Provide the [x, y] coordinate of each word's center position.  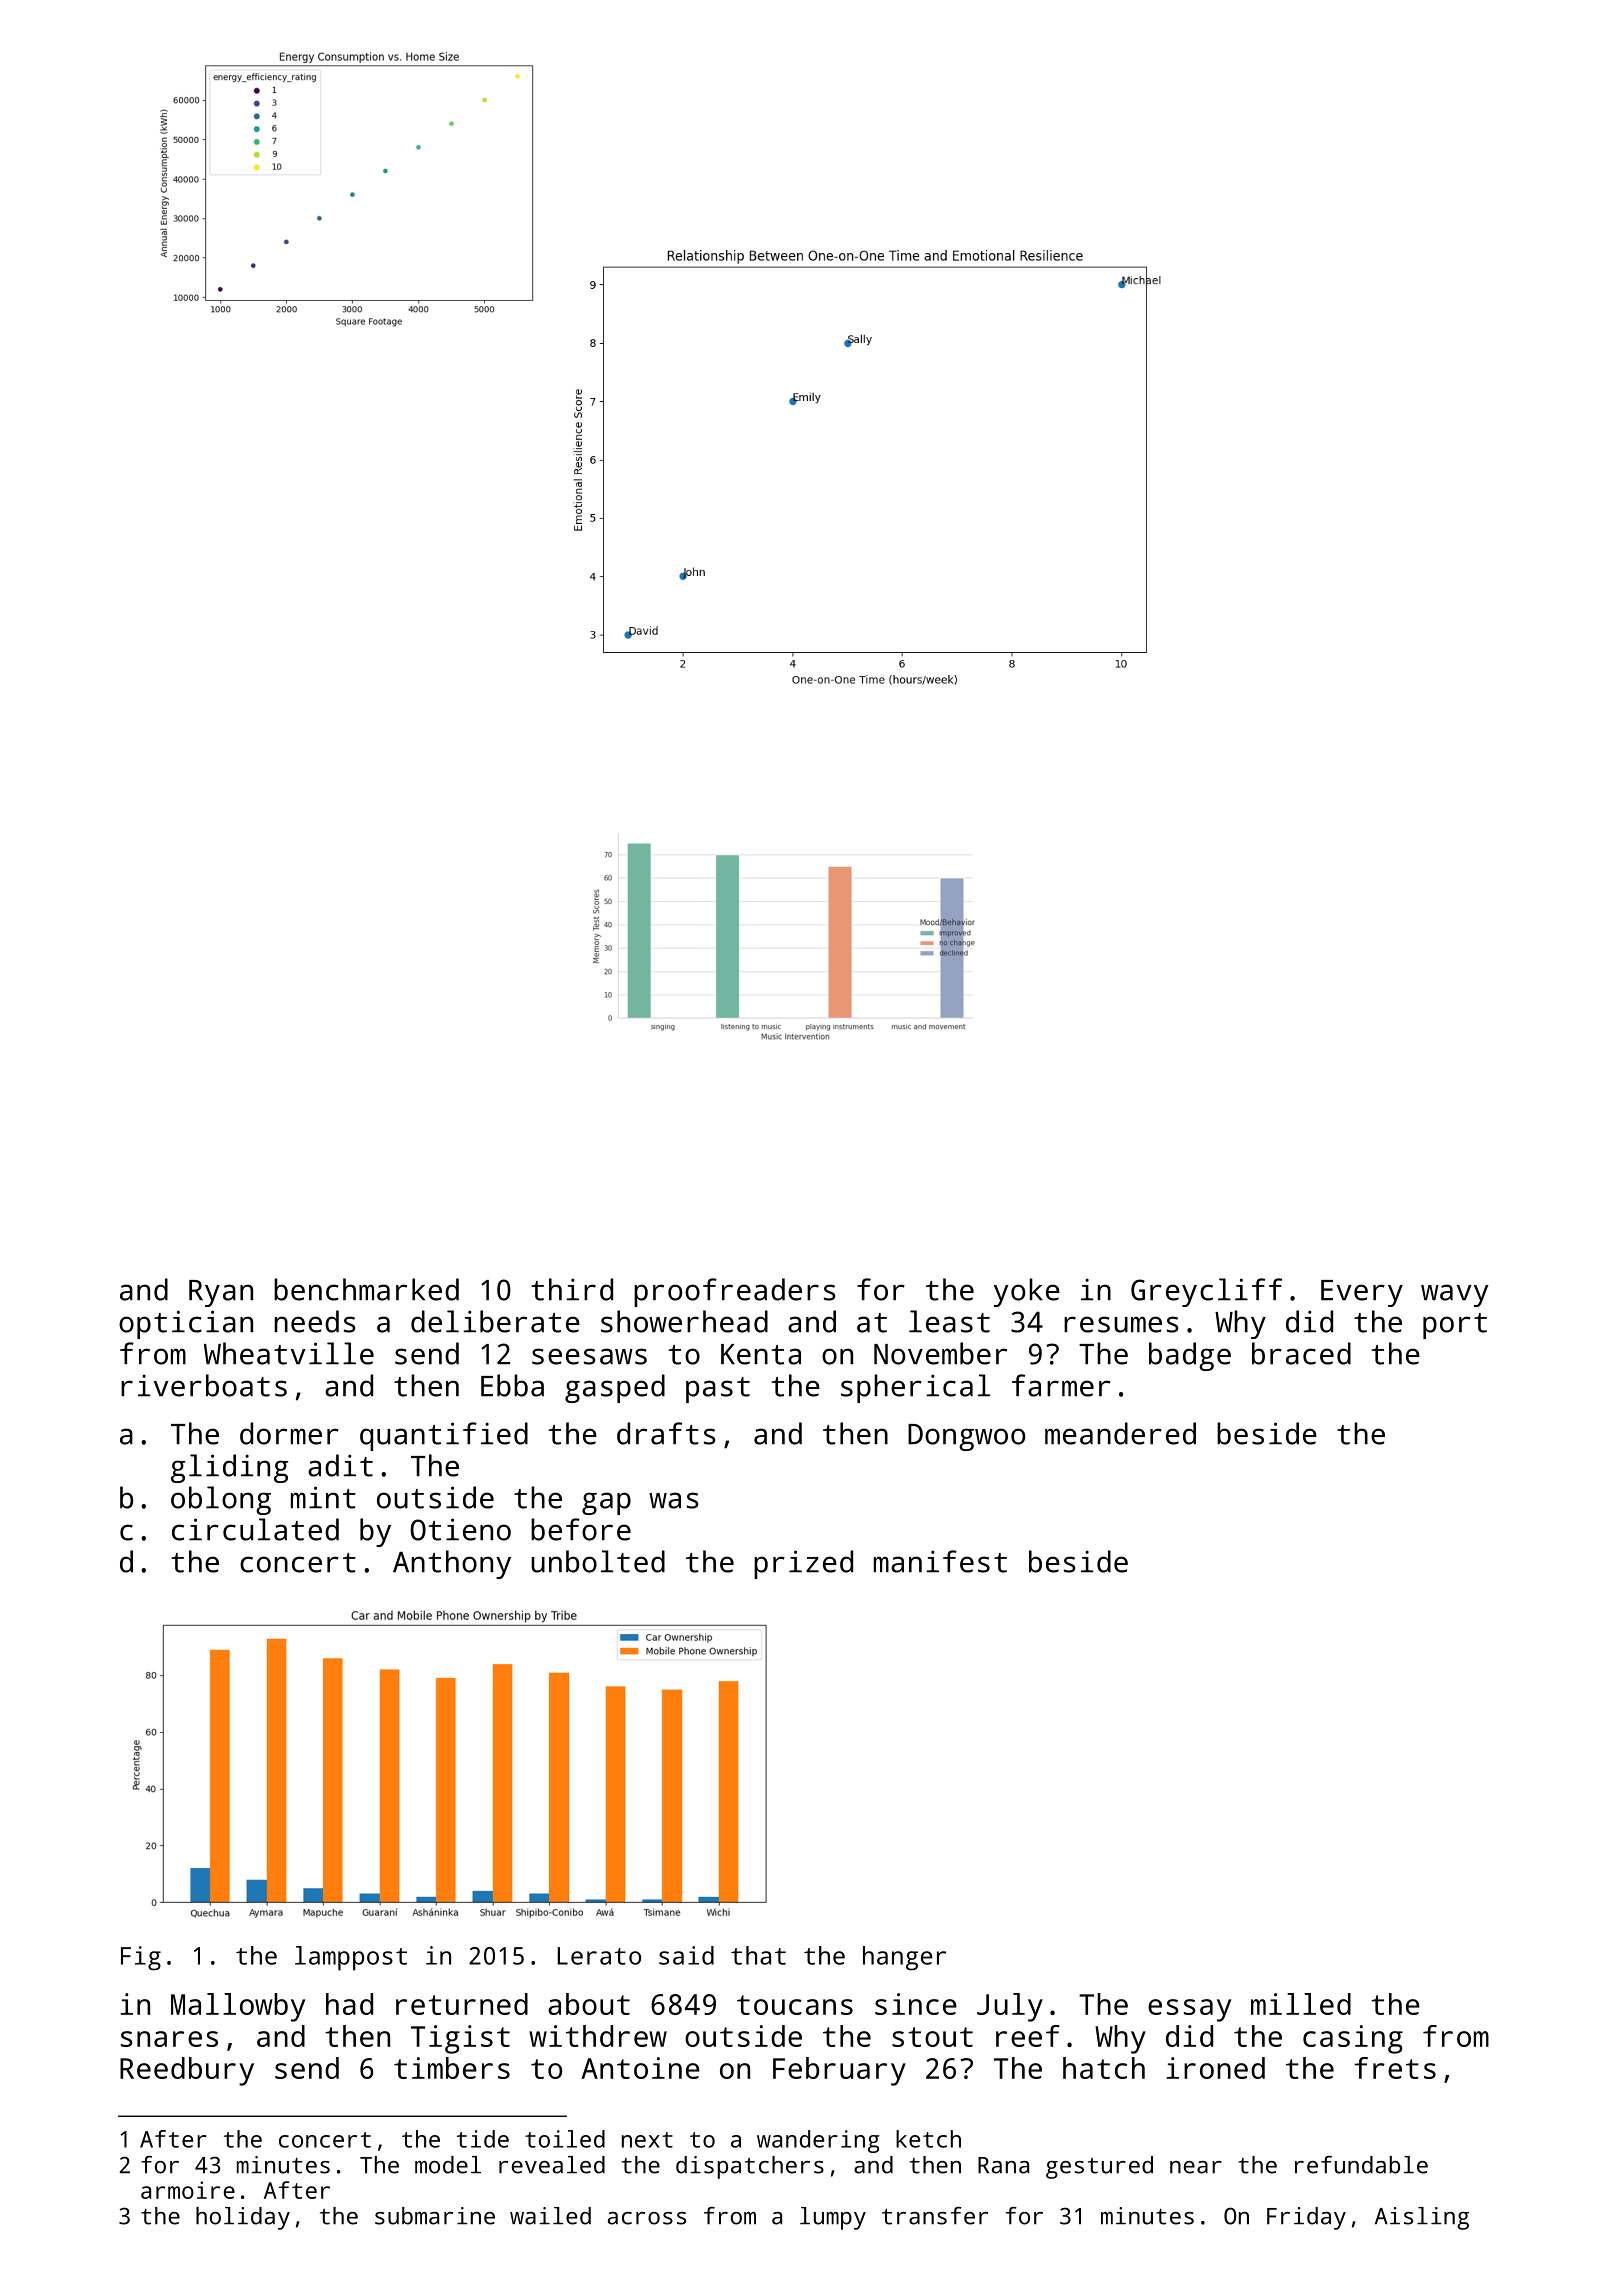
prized [803, 1564]
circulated [255, 1529]
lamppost [351, 1958]
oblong [221, 1500]
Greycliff [1206, 1292]
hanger [904, 1958]
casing [1353, 2039]
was [674, 1500]
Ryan [221, 1293]
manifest [940, 1561]
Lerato [599, 1956]
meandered [1120, 1433]
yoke [1027, 1292]
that [758, 1955]
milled [1301, 2004]
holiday [243, 2218]
